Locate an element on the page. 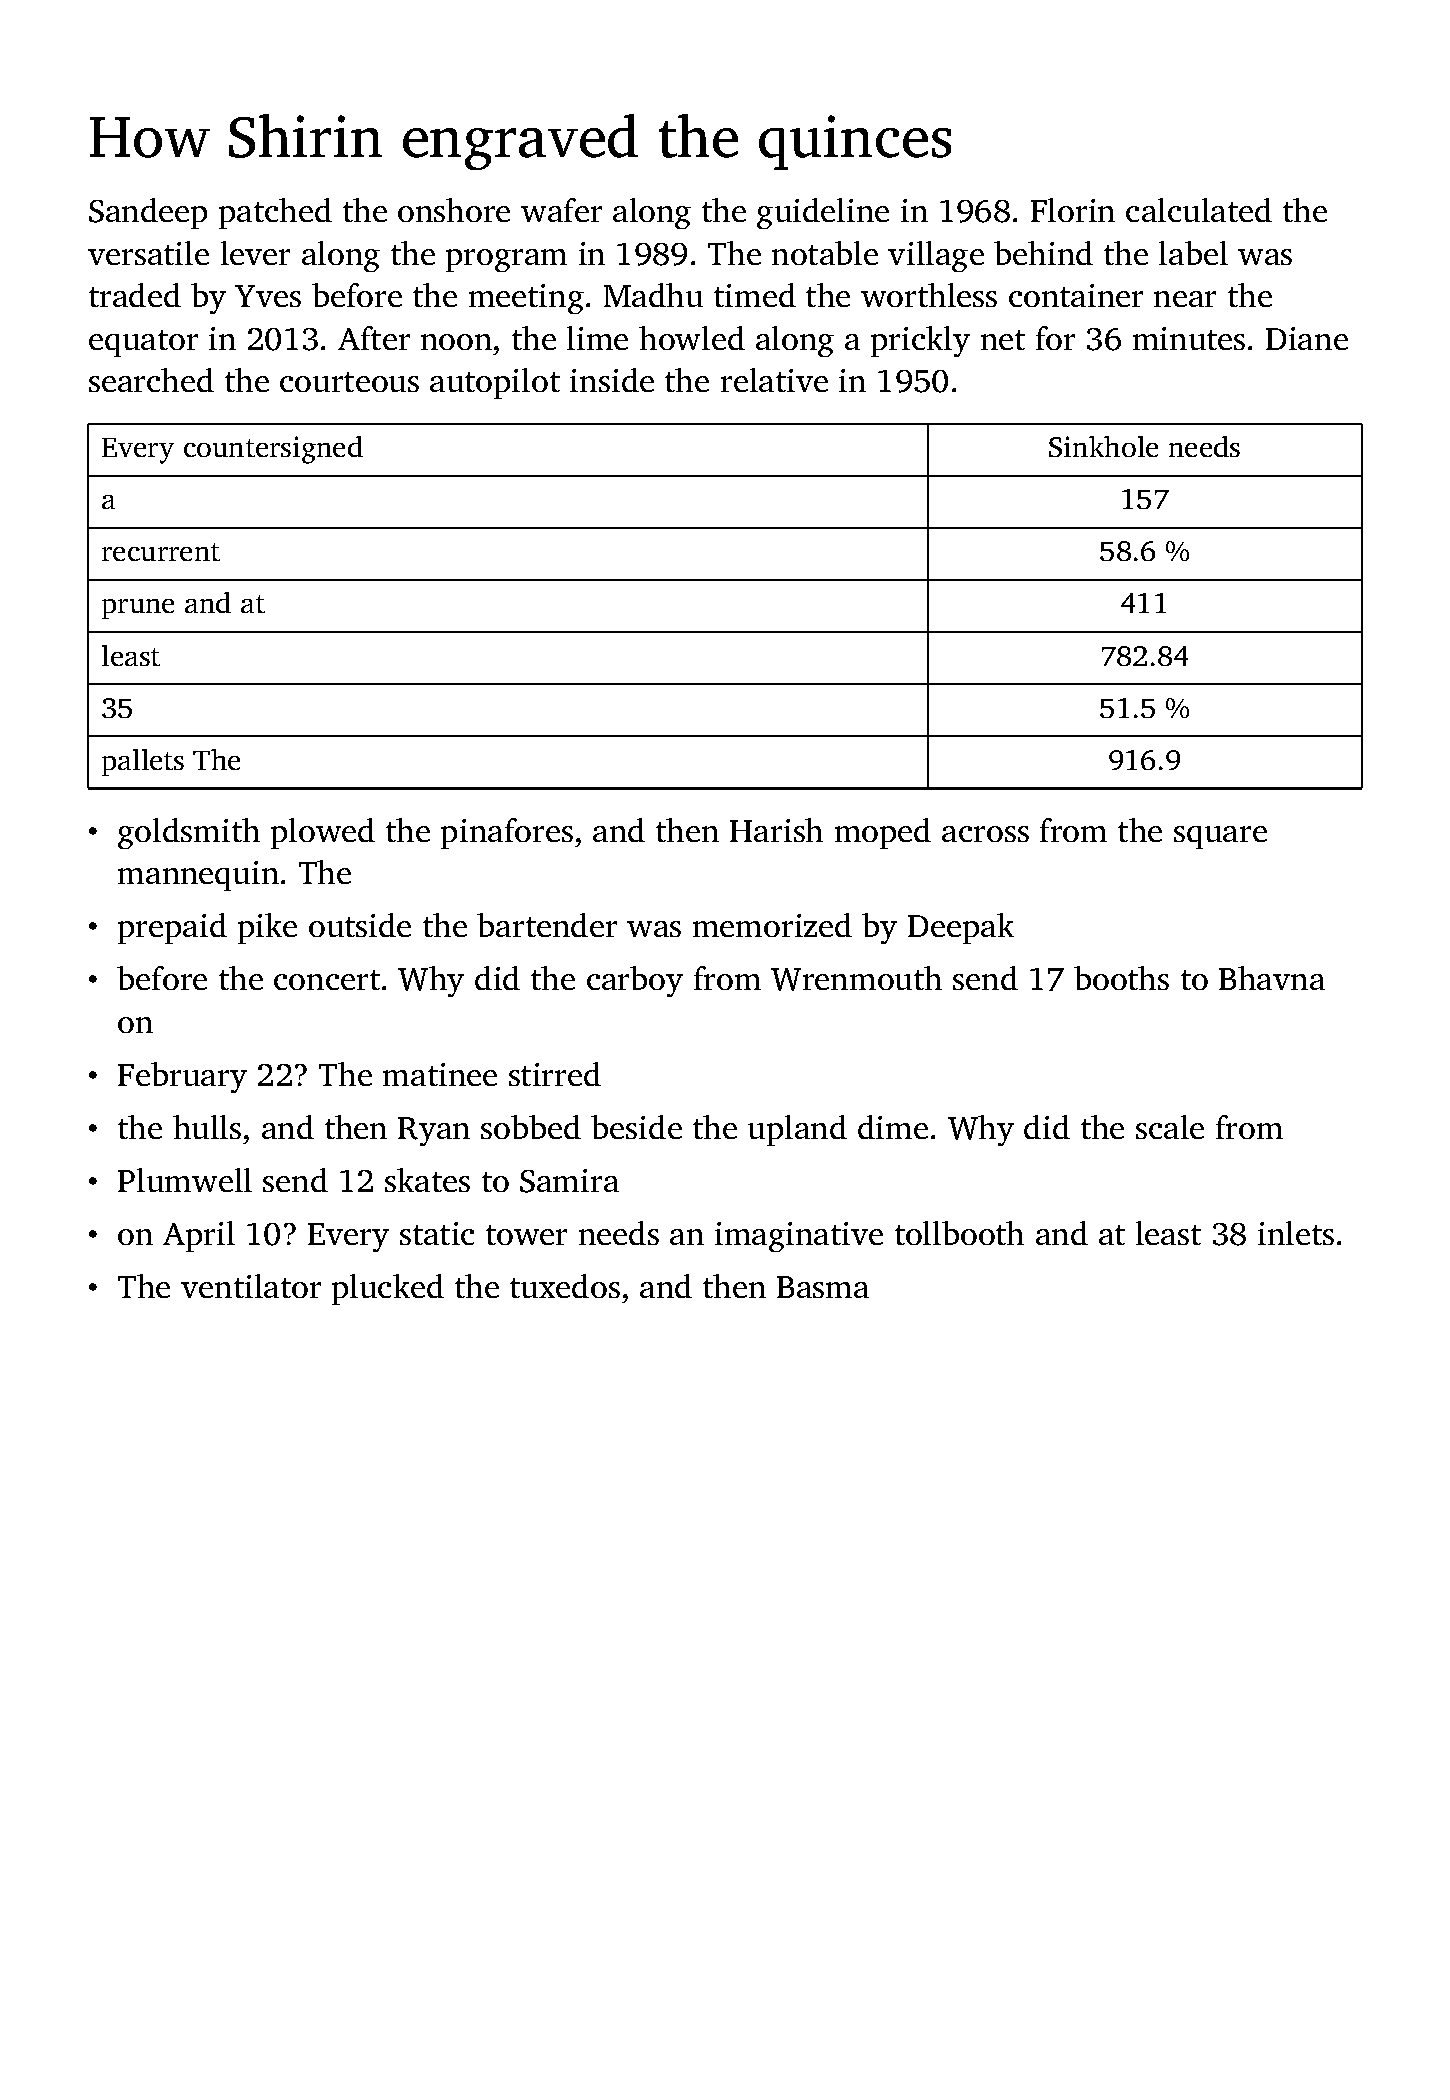  Sinkhole is located at coordinates (1103, 446).
